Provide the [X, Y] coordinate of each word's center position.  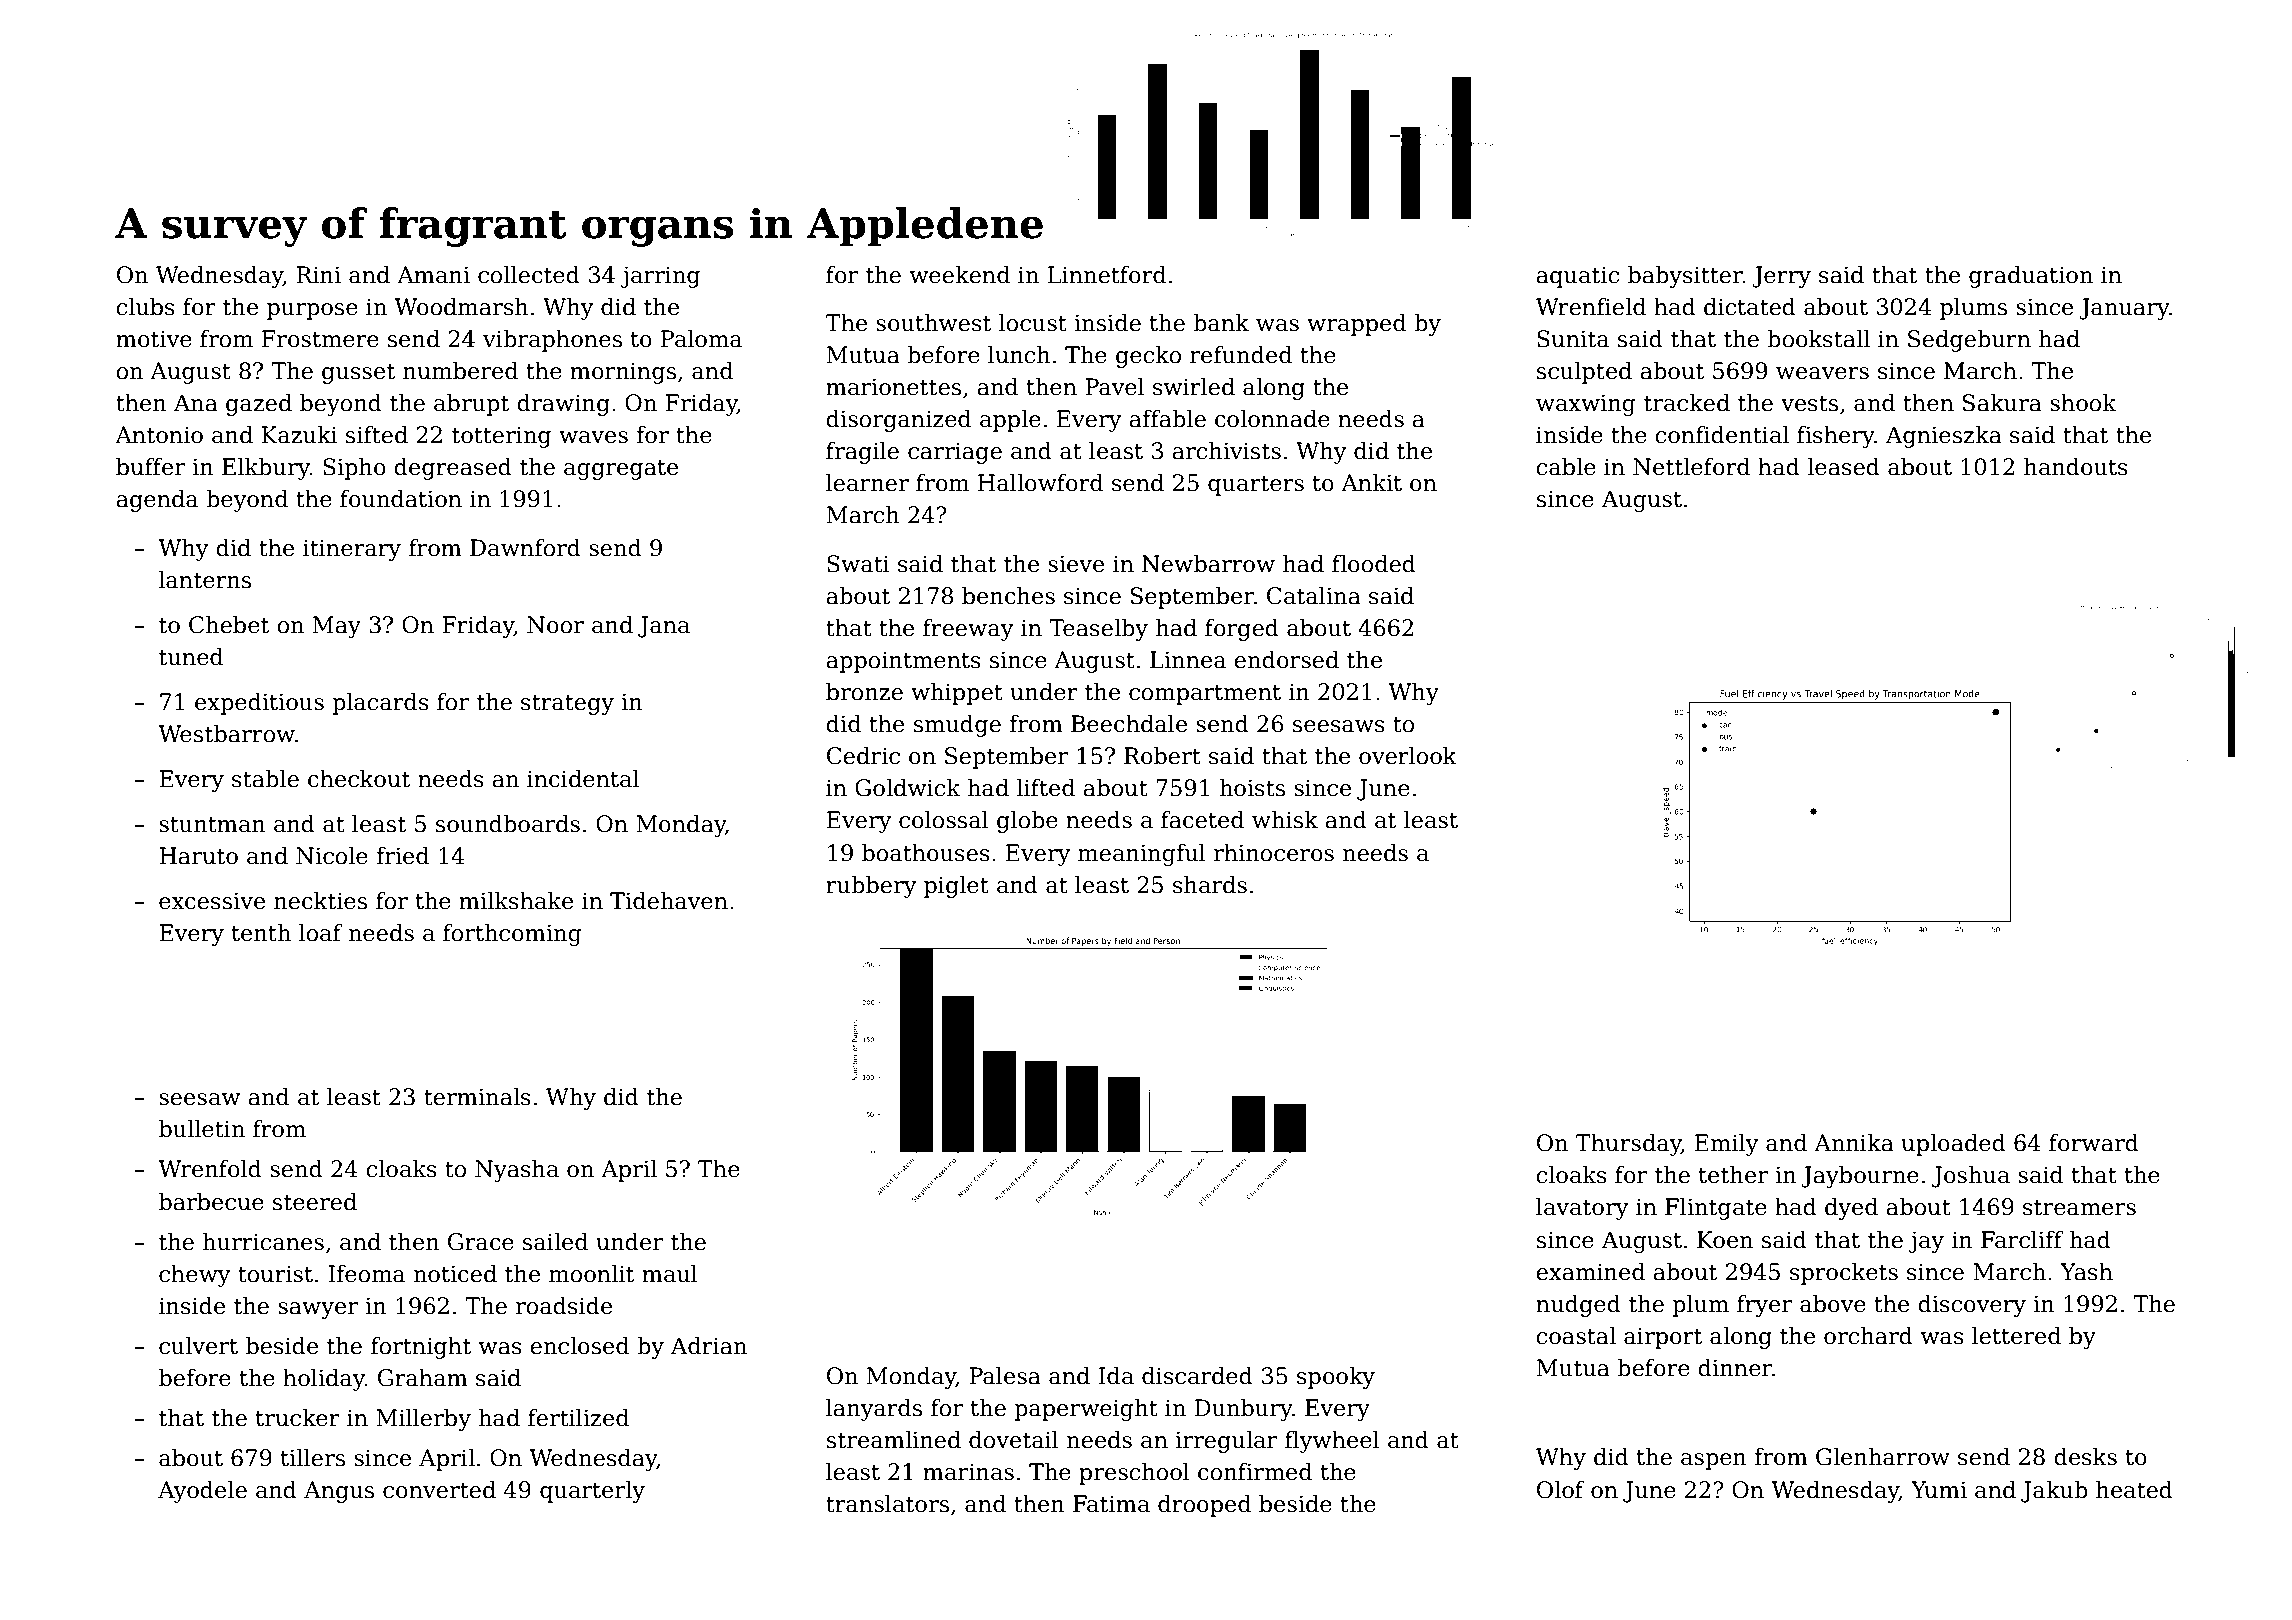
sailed [555, 1242]
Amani [433, 275]
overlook [1408, 756]
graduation [2031, 277]
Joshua [1971, 1177]
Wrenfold [210, 1169]
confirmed [1255, 1472]
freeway [968, 630]
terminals [477, 1097]
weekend [960, 275]
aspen [1714, 1461]
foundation [401, 499]
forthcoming [512, 935]
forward [2094, 1143]
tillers [313, 1458]
